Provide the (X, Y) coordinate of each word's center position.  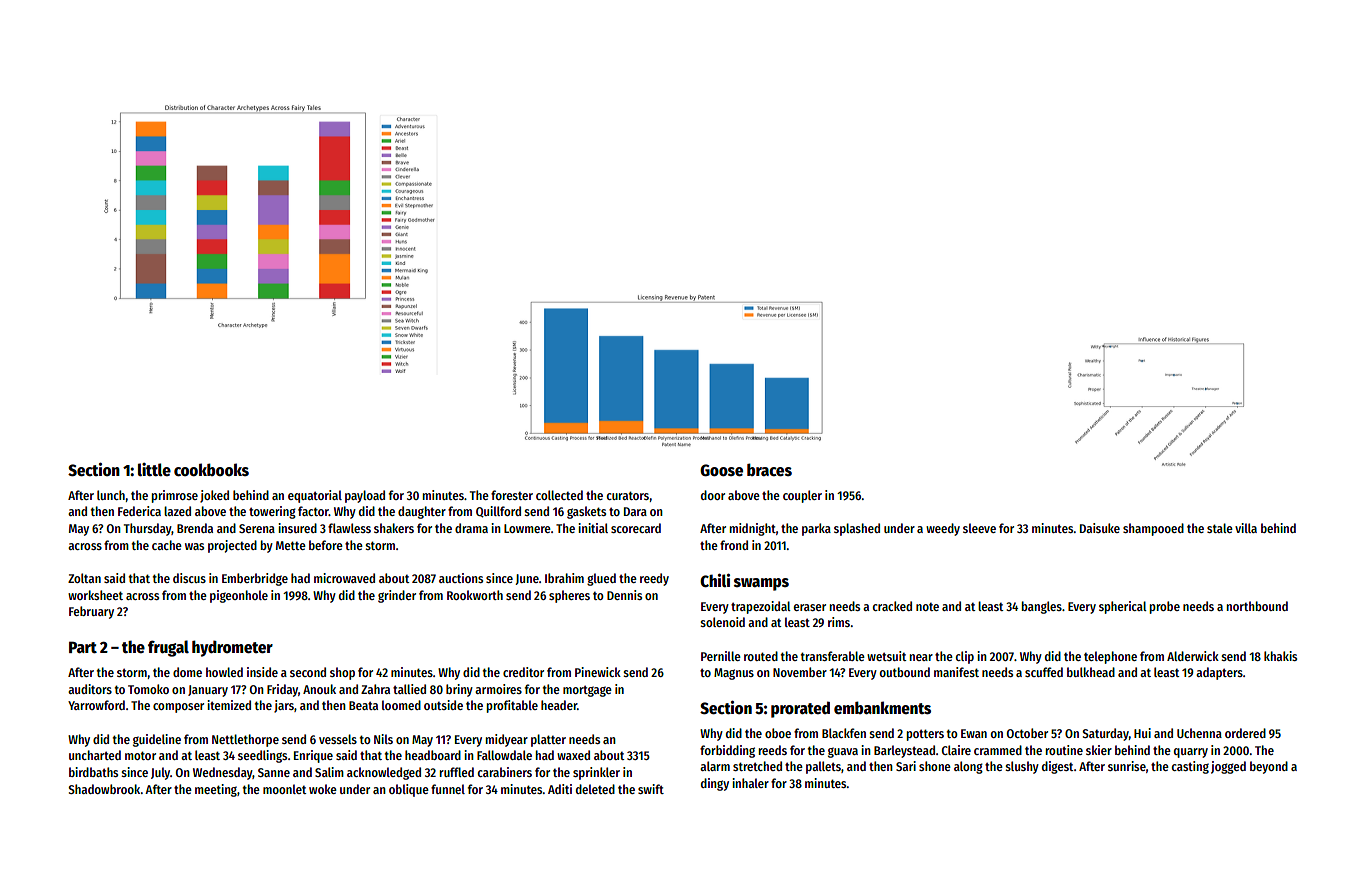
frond (734, 545)
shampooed (1153, 529)
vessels (338, 739)
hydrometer (232, 648)
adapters (1219, 673)
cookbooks (211, 470)
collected (559, 495)
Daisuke (1100, 528)
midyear (506, 740)
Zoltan (84, 578)
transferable (833, 656)
